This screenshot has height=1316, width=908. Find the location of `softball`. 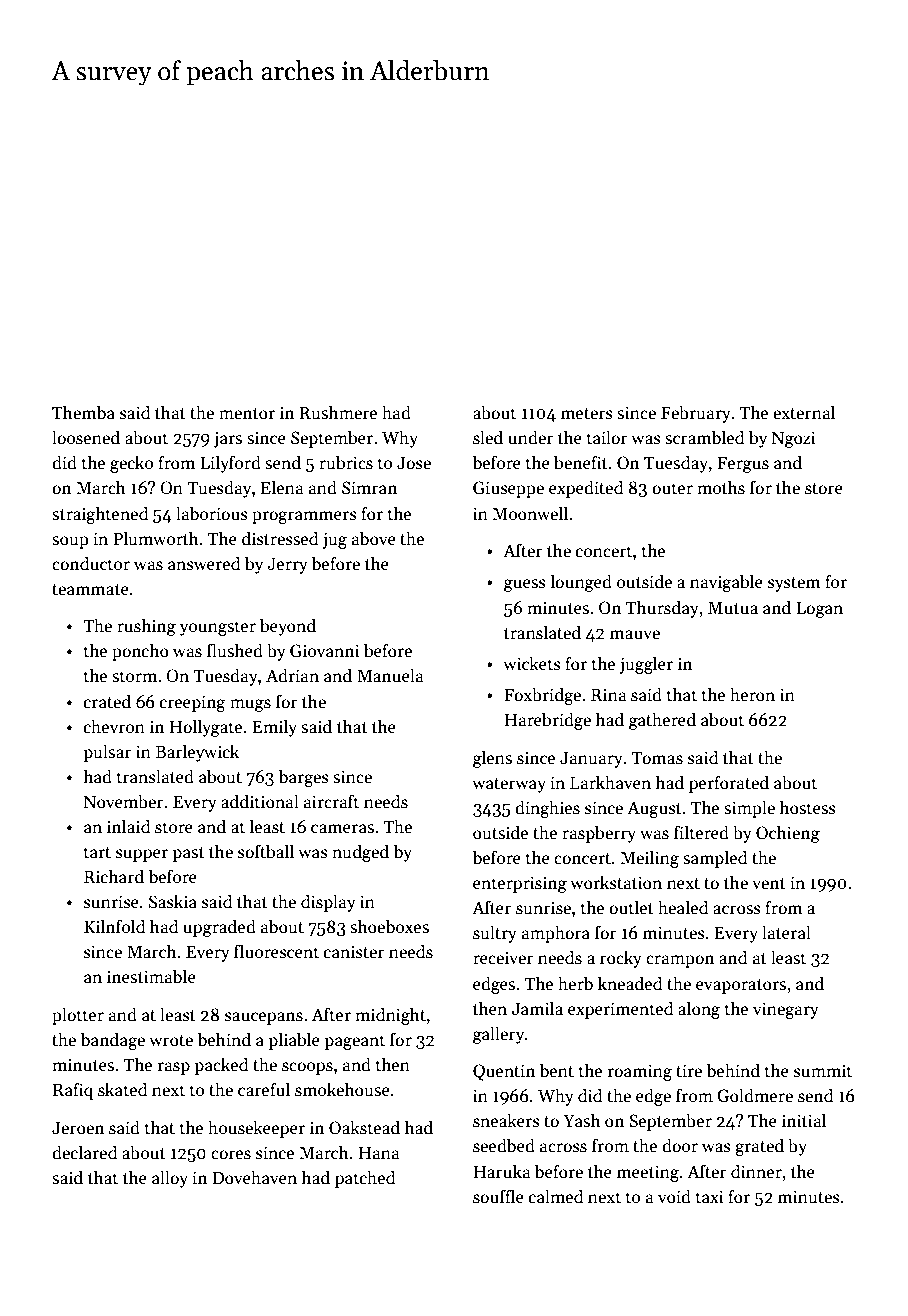

softball is located at coordinates (266, 851).
